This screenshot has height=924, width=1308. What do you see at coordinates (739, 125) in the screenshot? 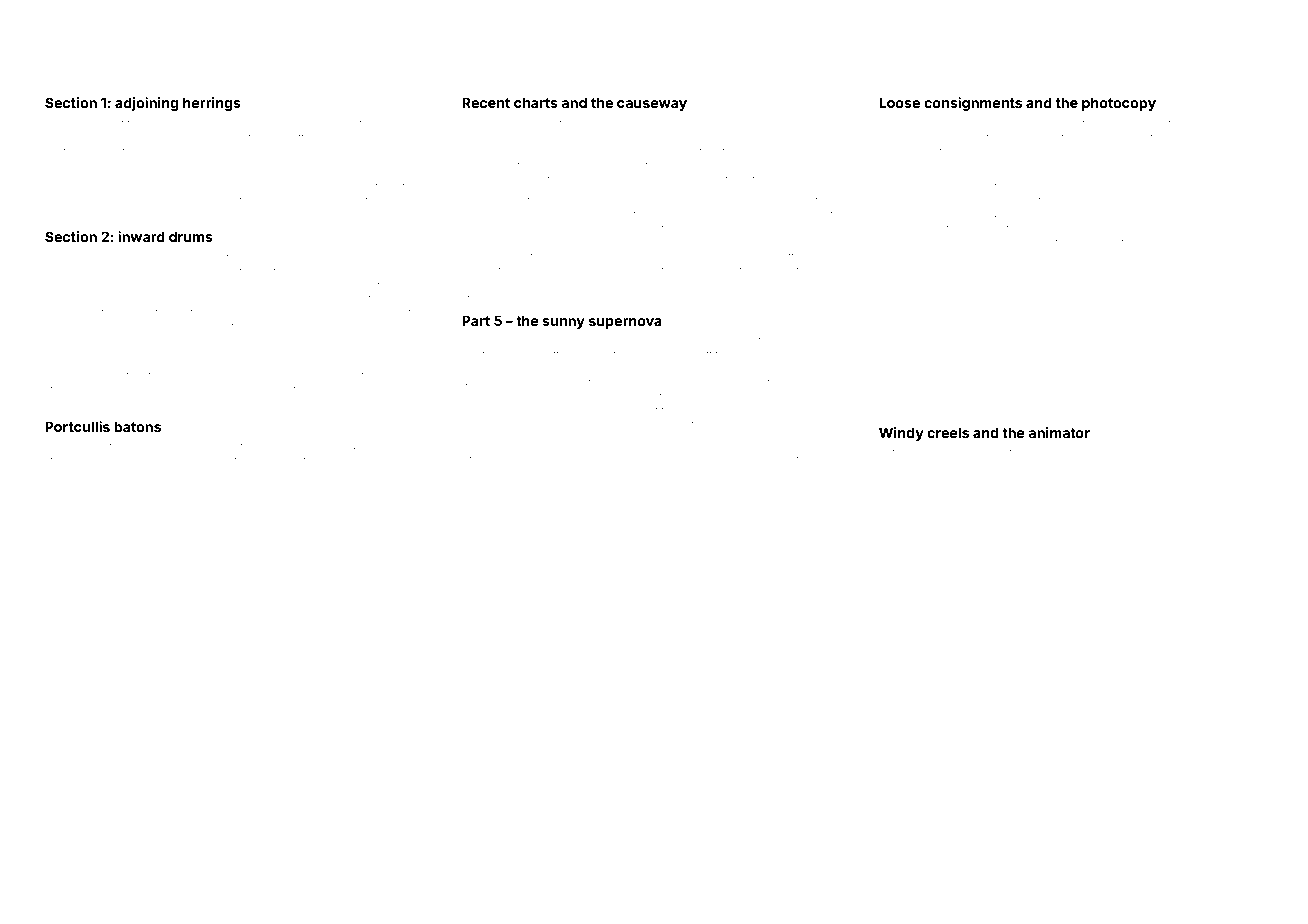
I see `doorstep` at bounding box center [739, 125].
